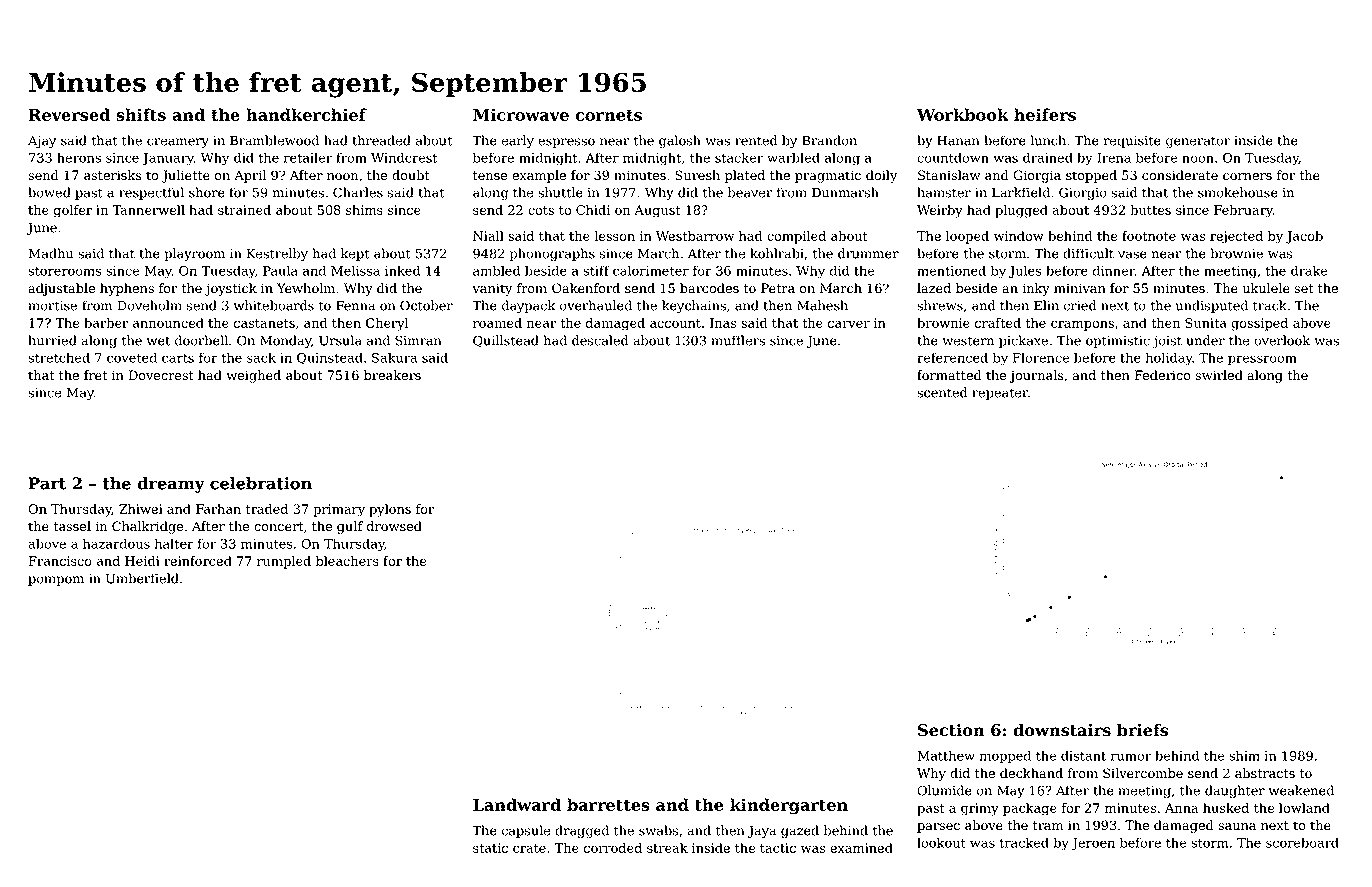  Describe the element at coordinates (1259, 324) in the document. I see `gossiped` at that location.
